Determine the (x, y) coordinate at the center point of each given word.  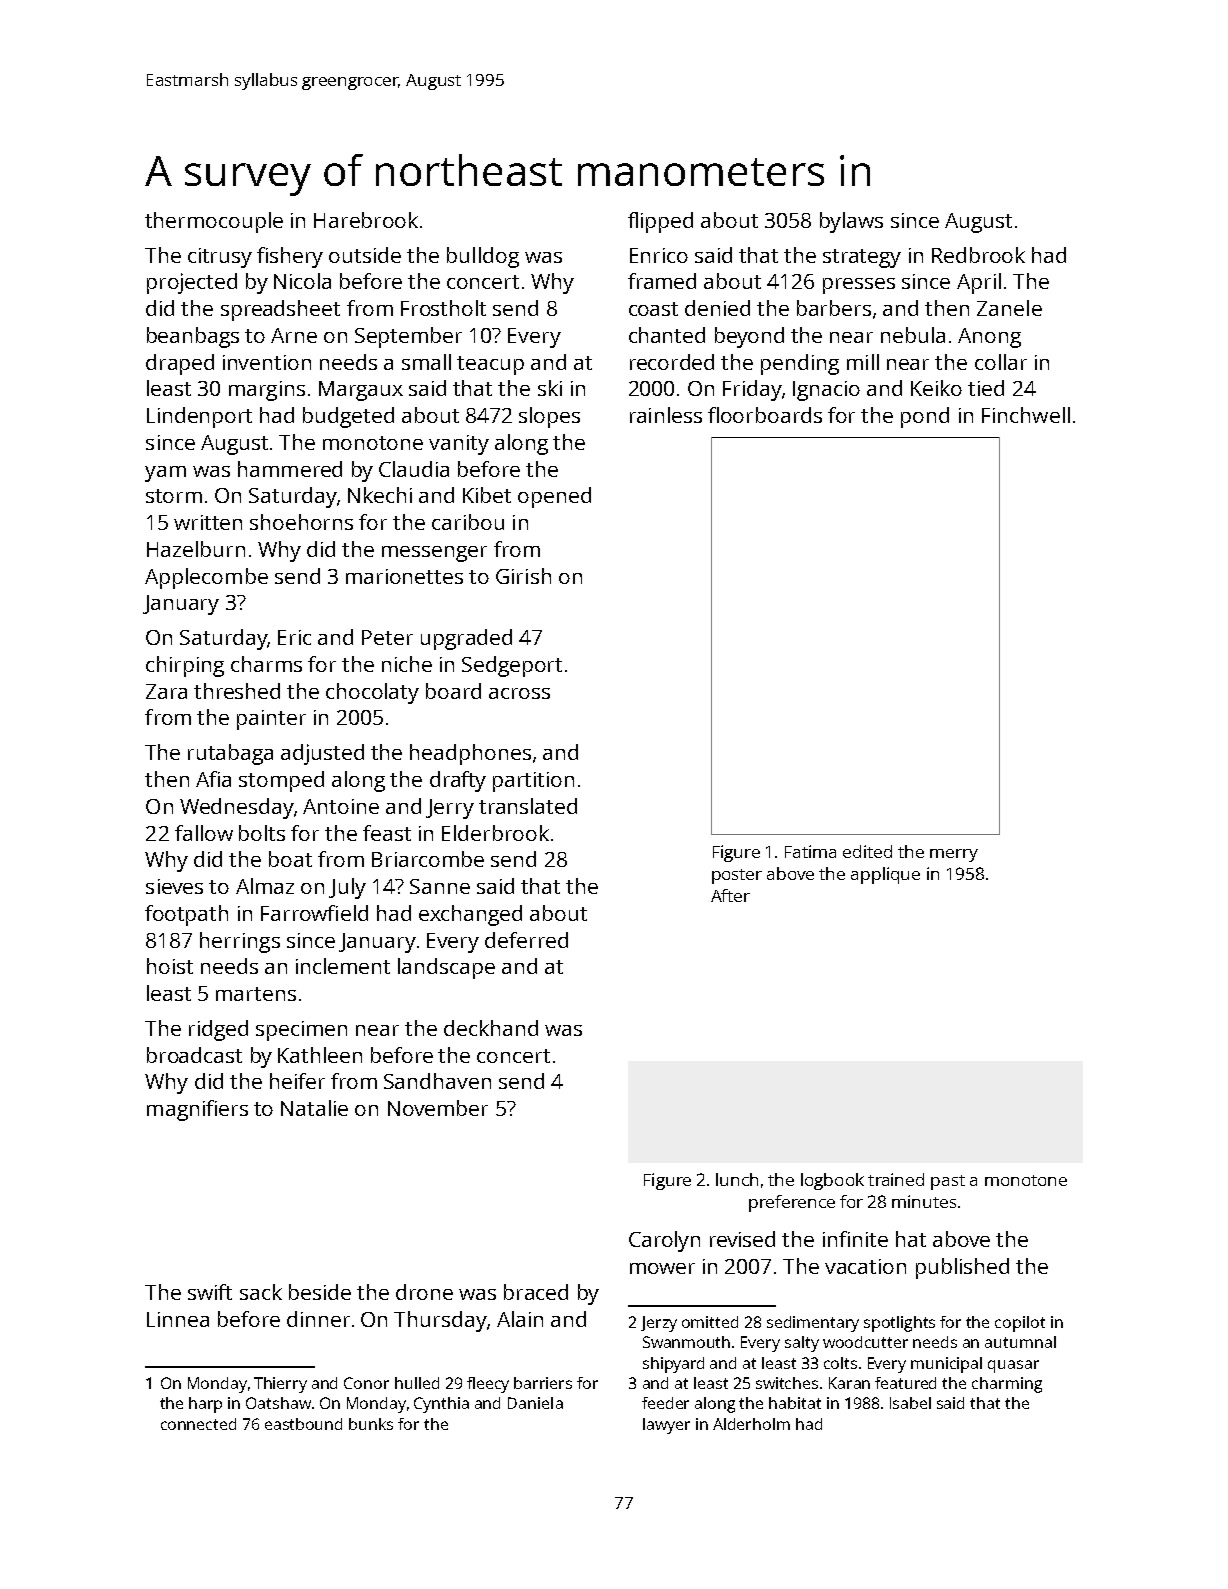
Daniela (535, 1403)
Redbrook (978, 255)
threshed (237, 691)
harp (205, 1405)
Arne (294, 335)
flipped (660, 222)
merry (954, 855)
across (519, 693)
